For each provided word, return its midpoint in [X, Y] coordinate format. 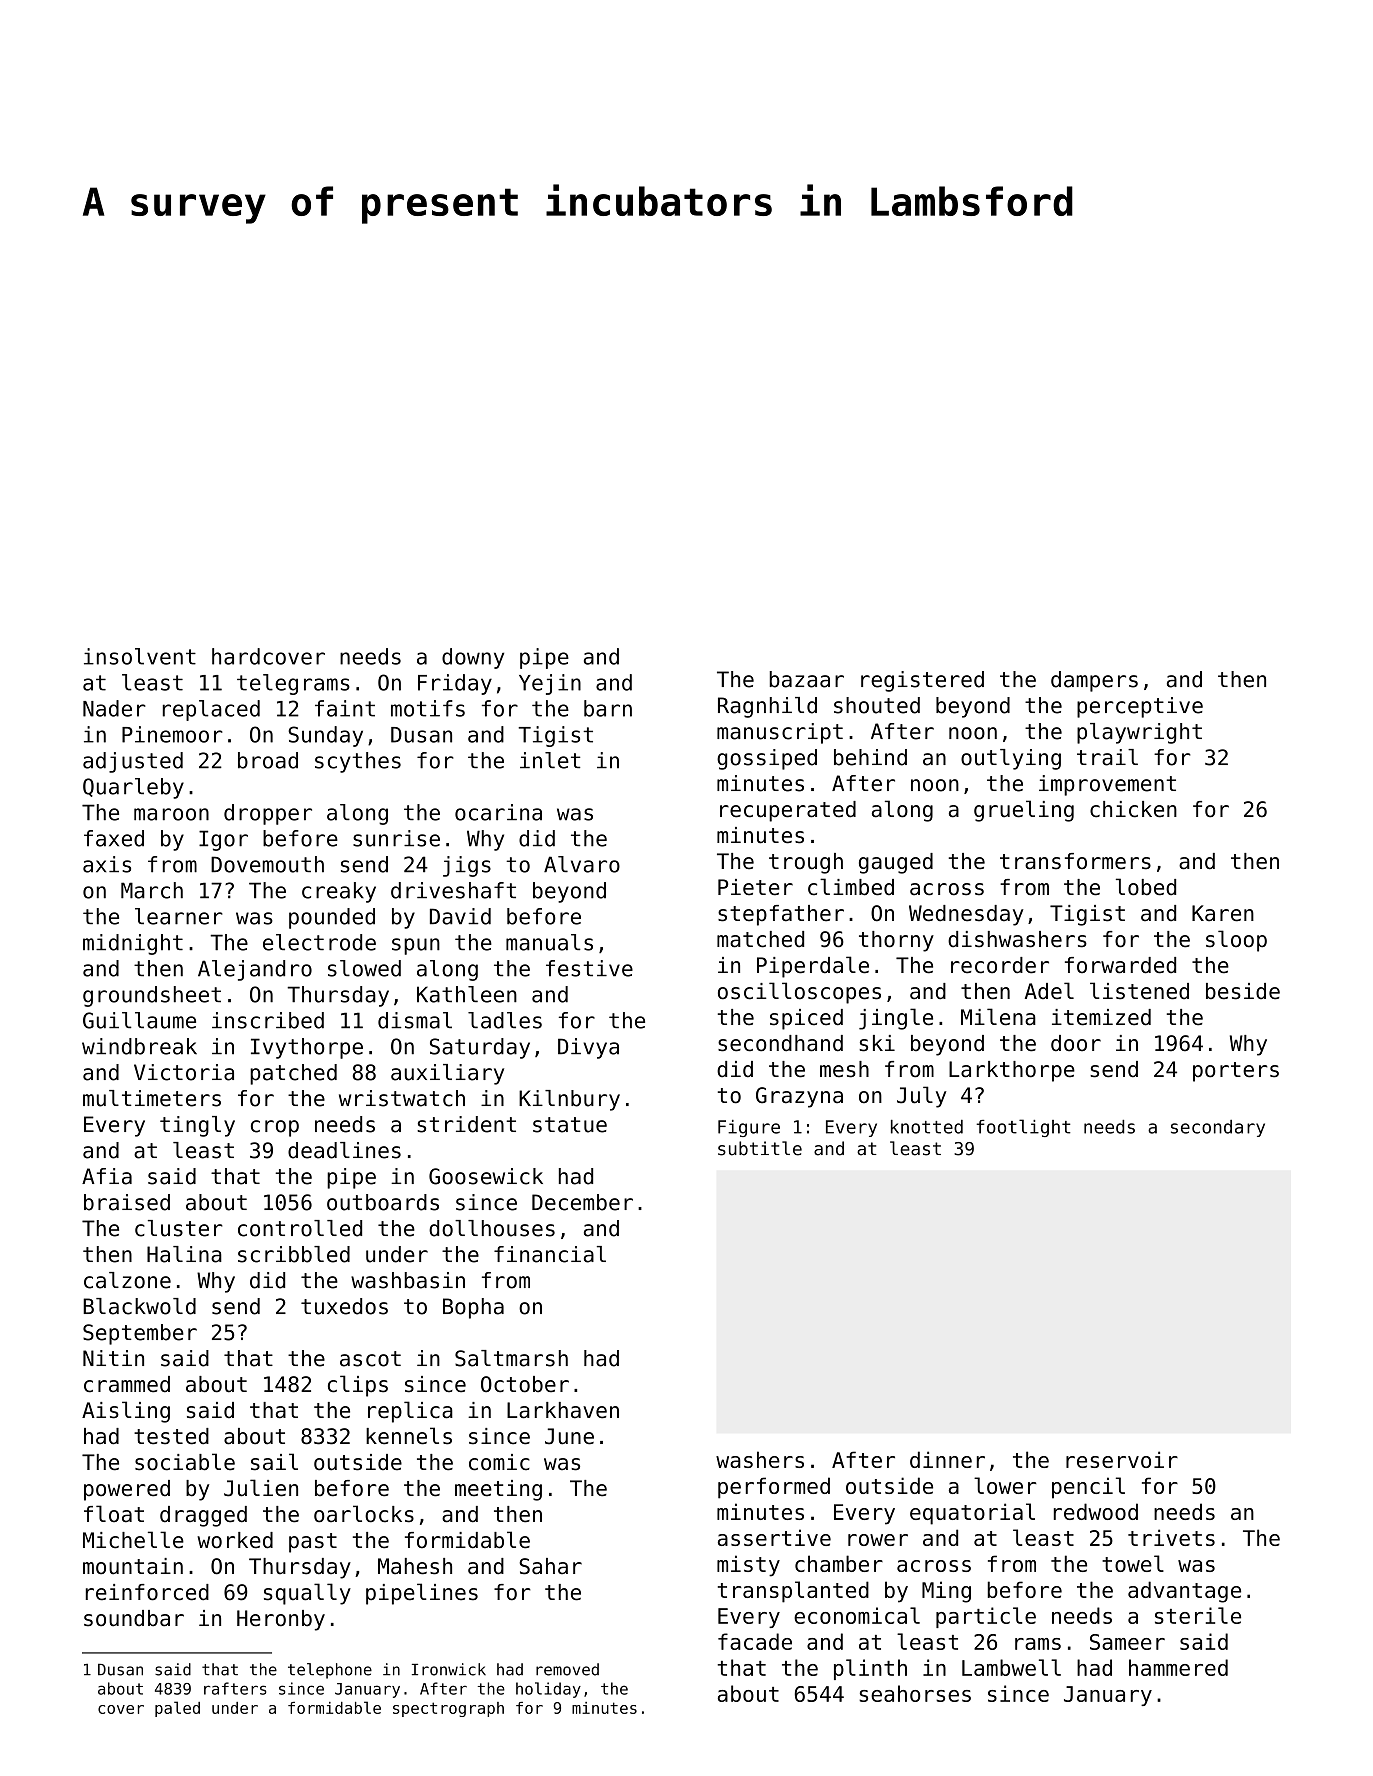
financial [550, 1254]
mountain [133, 1566]
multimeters [152, 1098]
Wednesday [966, 915]
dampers [1094, 681]
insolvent [140, 656]
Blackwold [139, 1306]
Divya [588, 1048]
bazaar [807, 679]
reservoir [1122, 1459]
